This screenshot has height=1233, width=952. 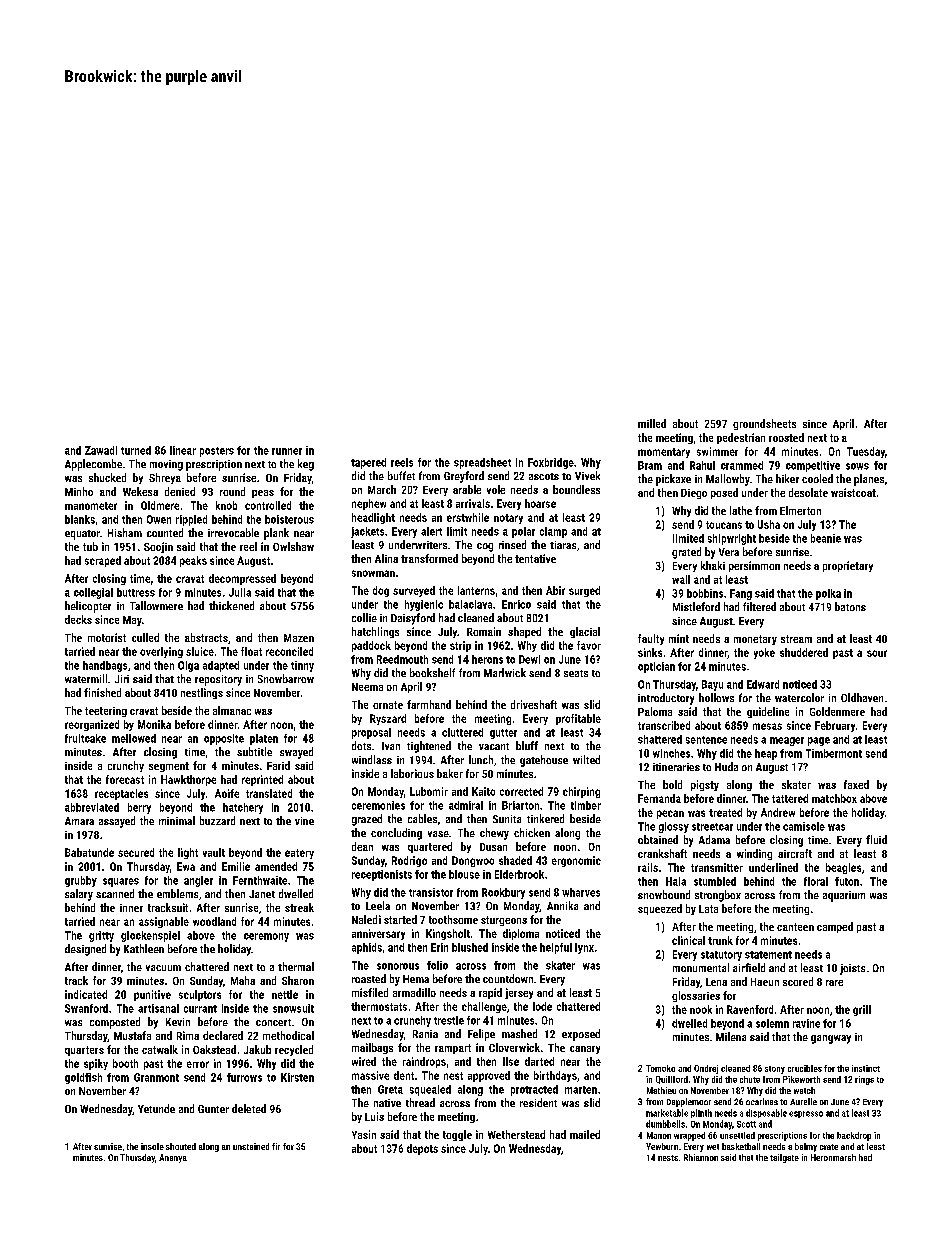 I want to click on Foxbridge, so click(x=551, y=463).
